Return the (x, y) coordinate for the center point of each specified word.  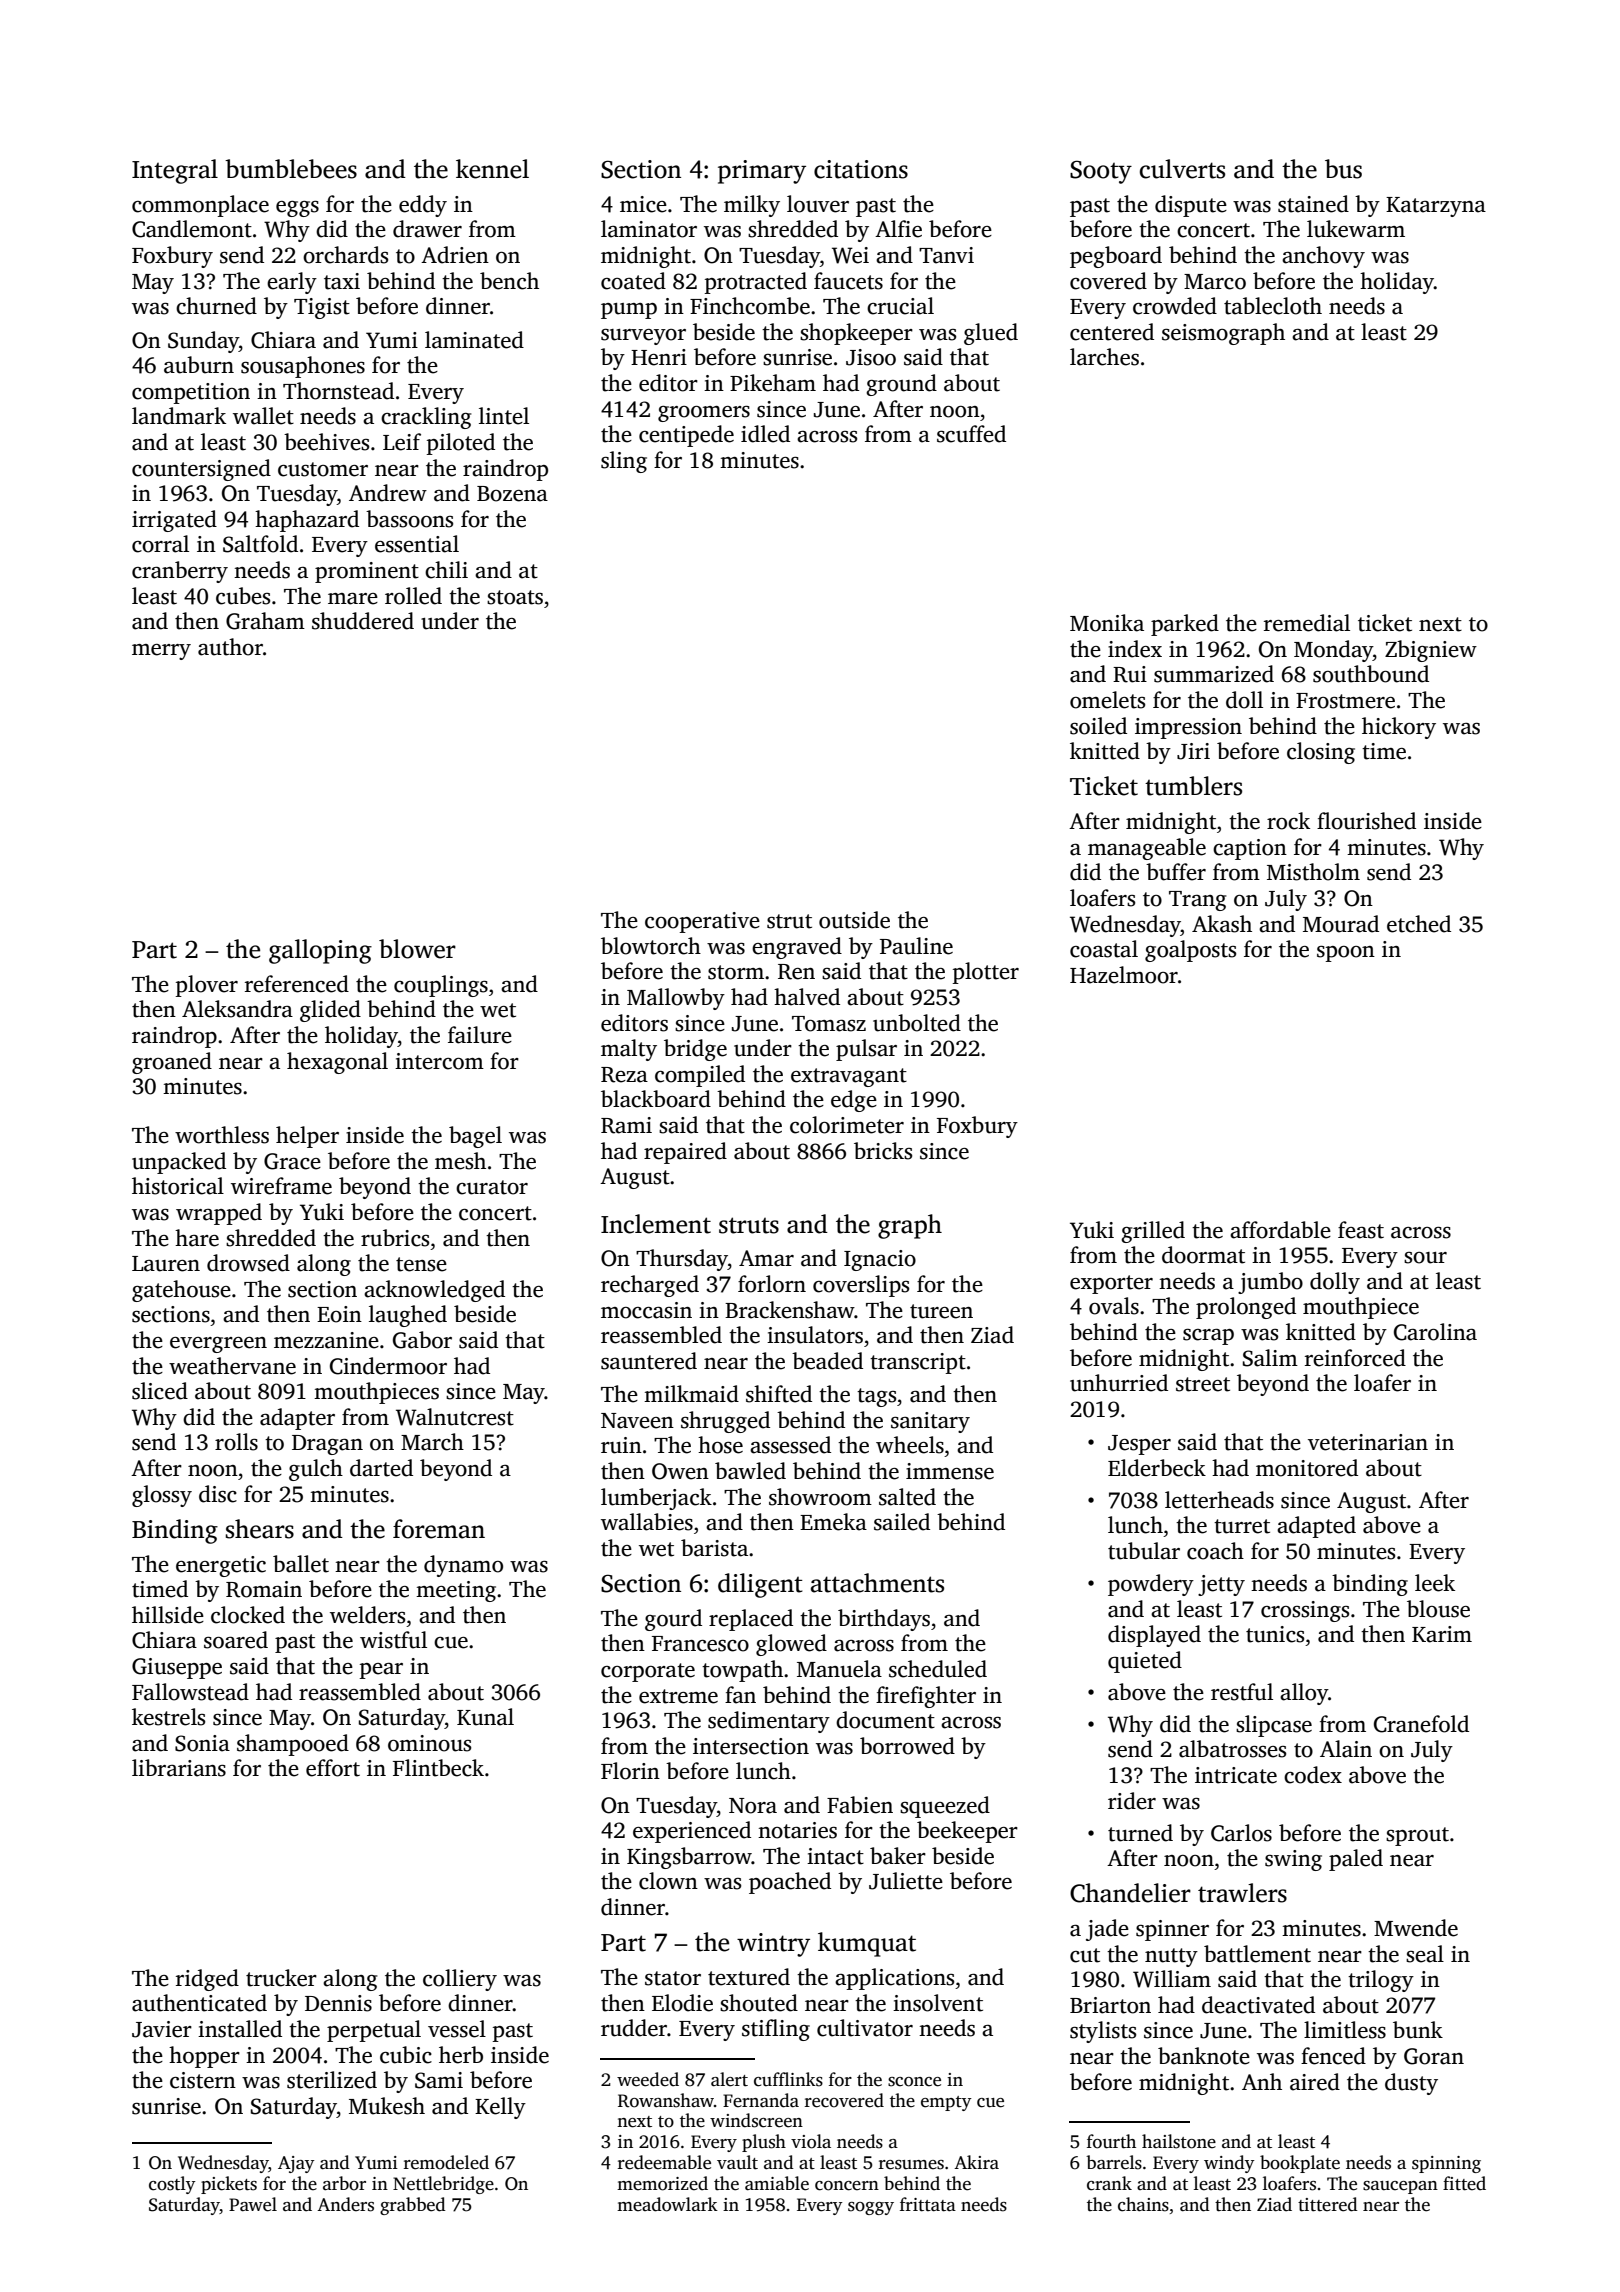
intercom (439, 1061)
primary (762, 172)
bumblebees (291, 169)
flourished (1366, 821)
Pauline (916, 946)
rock (1288, 821)
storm (736, 972)
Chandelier (1130, 1893)
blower (417, 949)
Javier (162, 2029)
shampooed (293, 1745)
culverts (1182, 169)
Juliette (906, 1881)
